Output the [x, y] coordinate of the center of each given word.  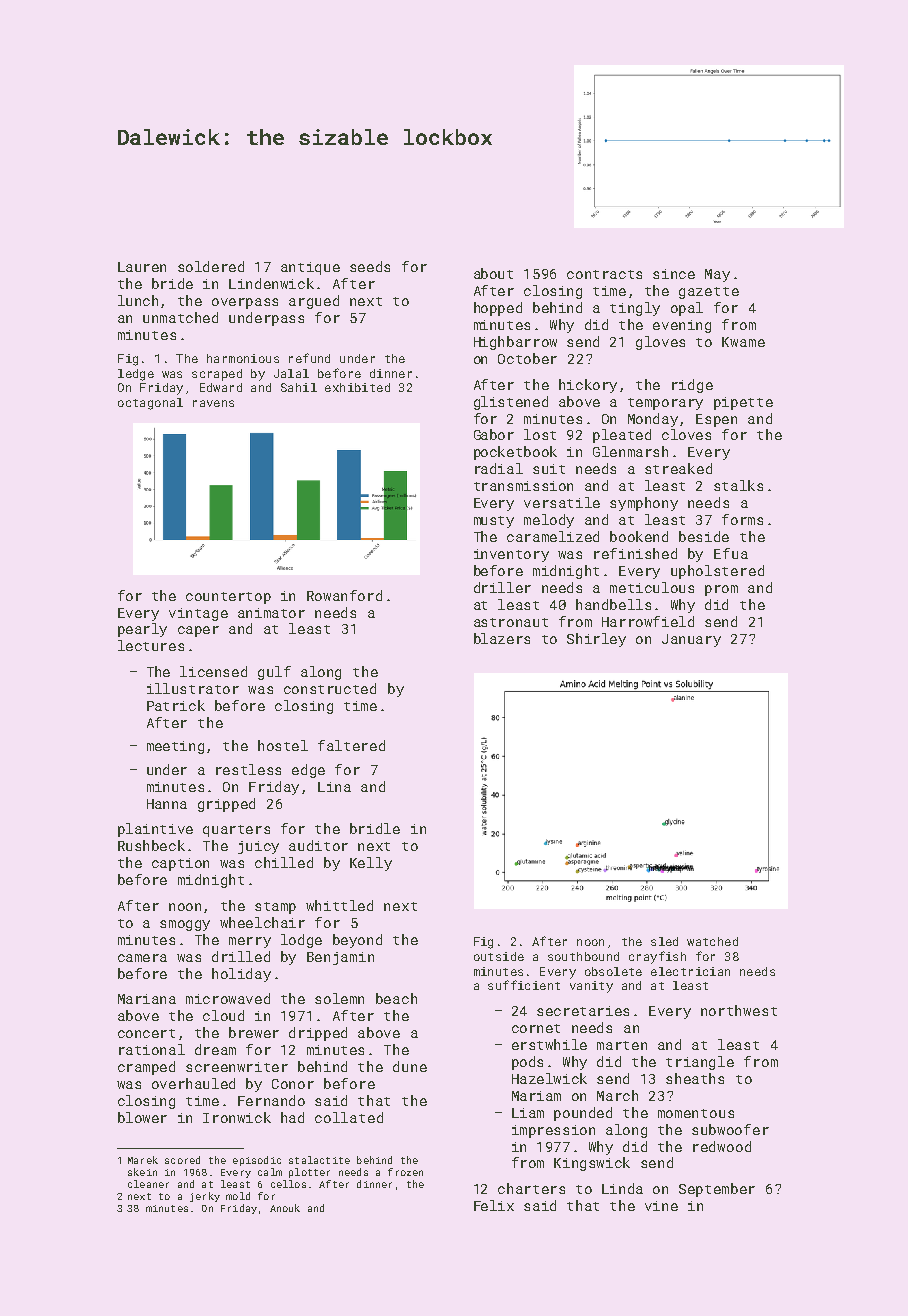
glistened [511, 403]
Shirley [596, 640]
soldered [211, 266]
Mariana [147, 999]
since [674, 274]
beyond [357, 941]
